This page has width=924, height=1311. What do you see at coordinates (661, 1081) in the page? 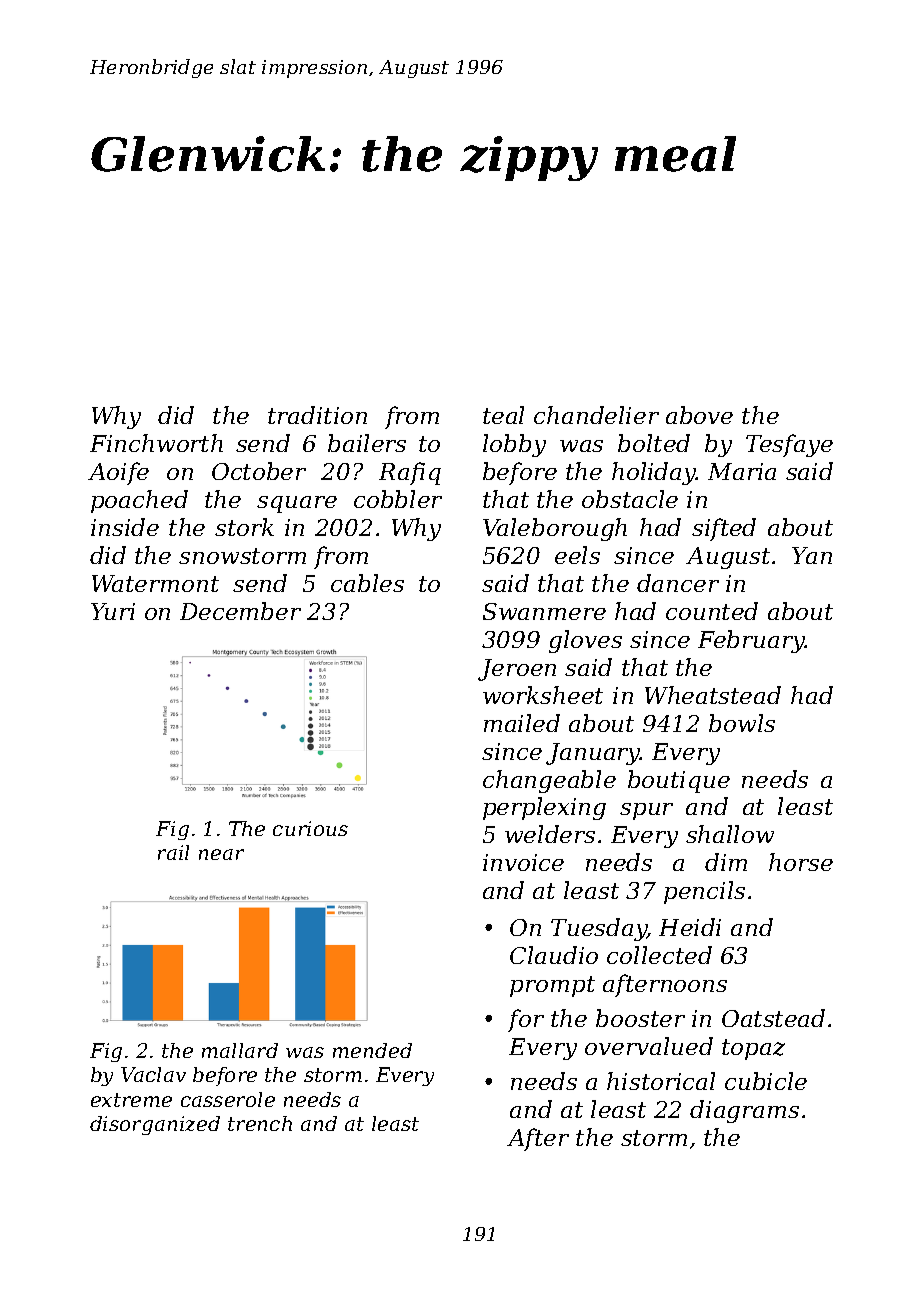
I see `historical` at bounding box center [661, 1081].
